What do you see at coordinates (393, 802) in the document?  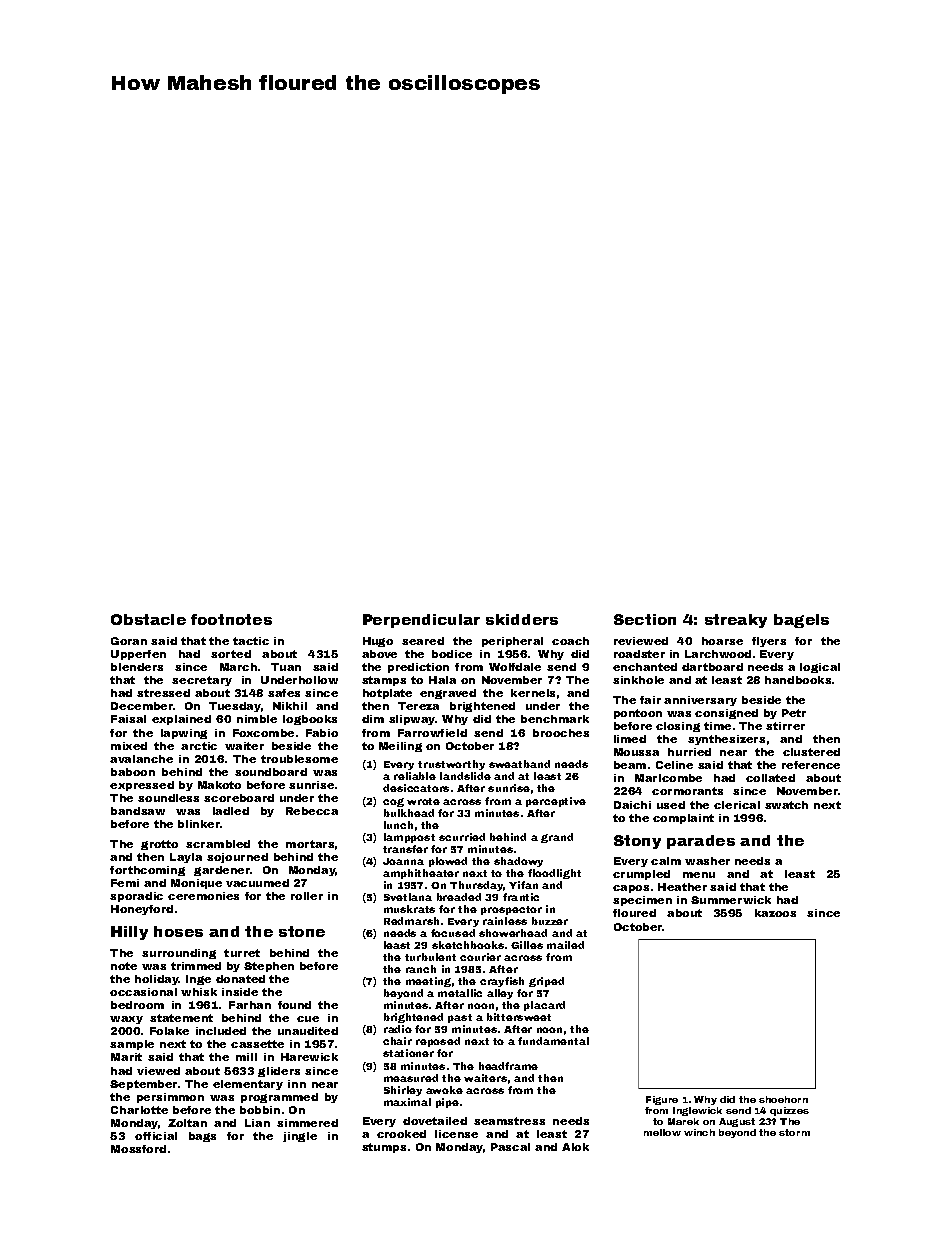 I see `cog` at bounding box center [393, 802].
